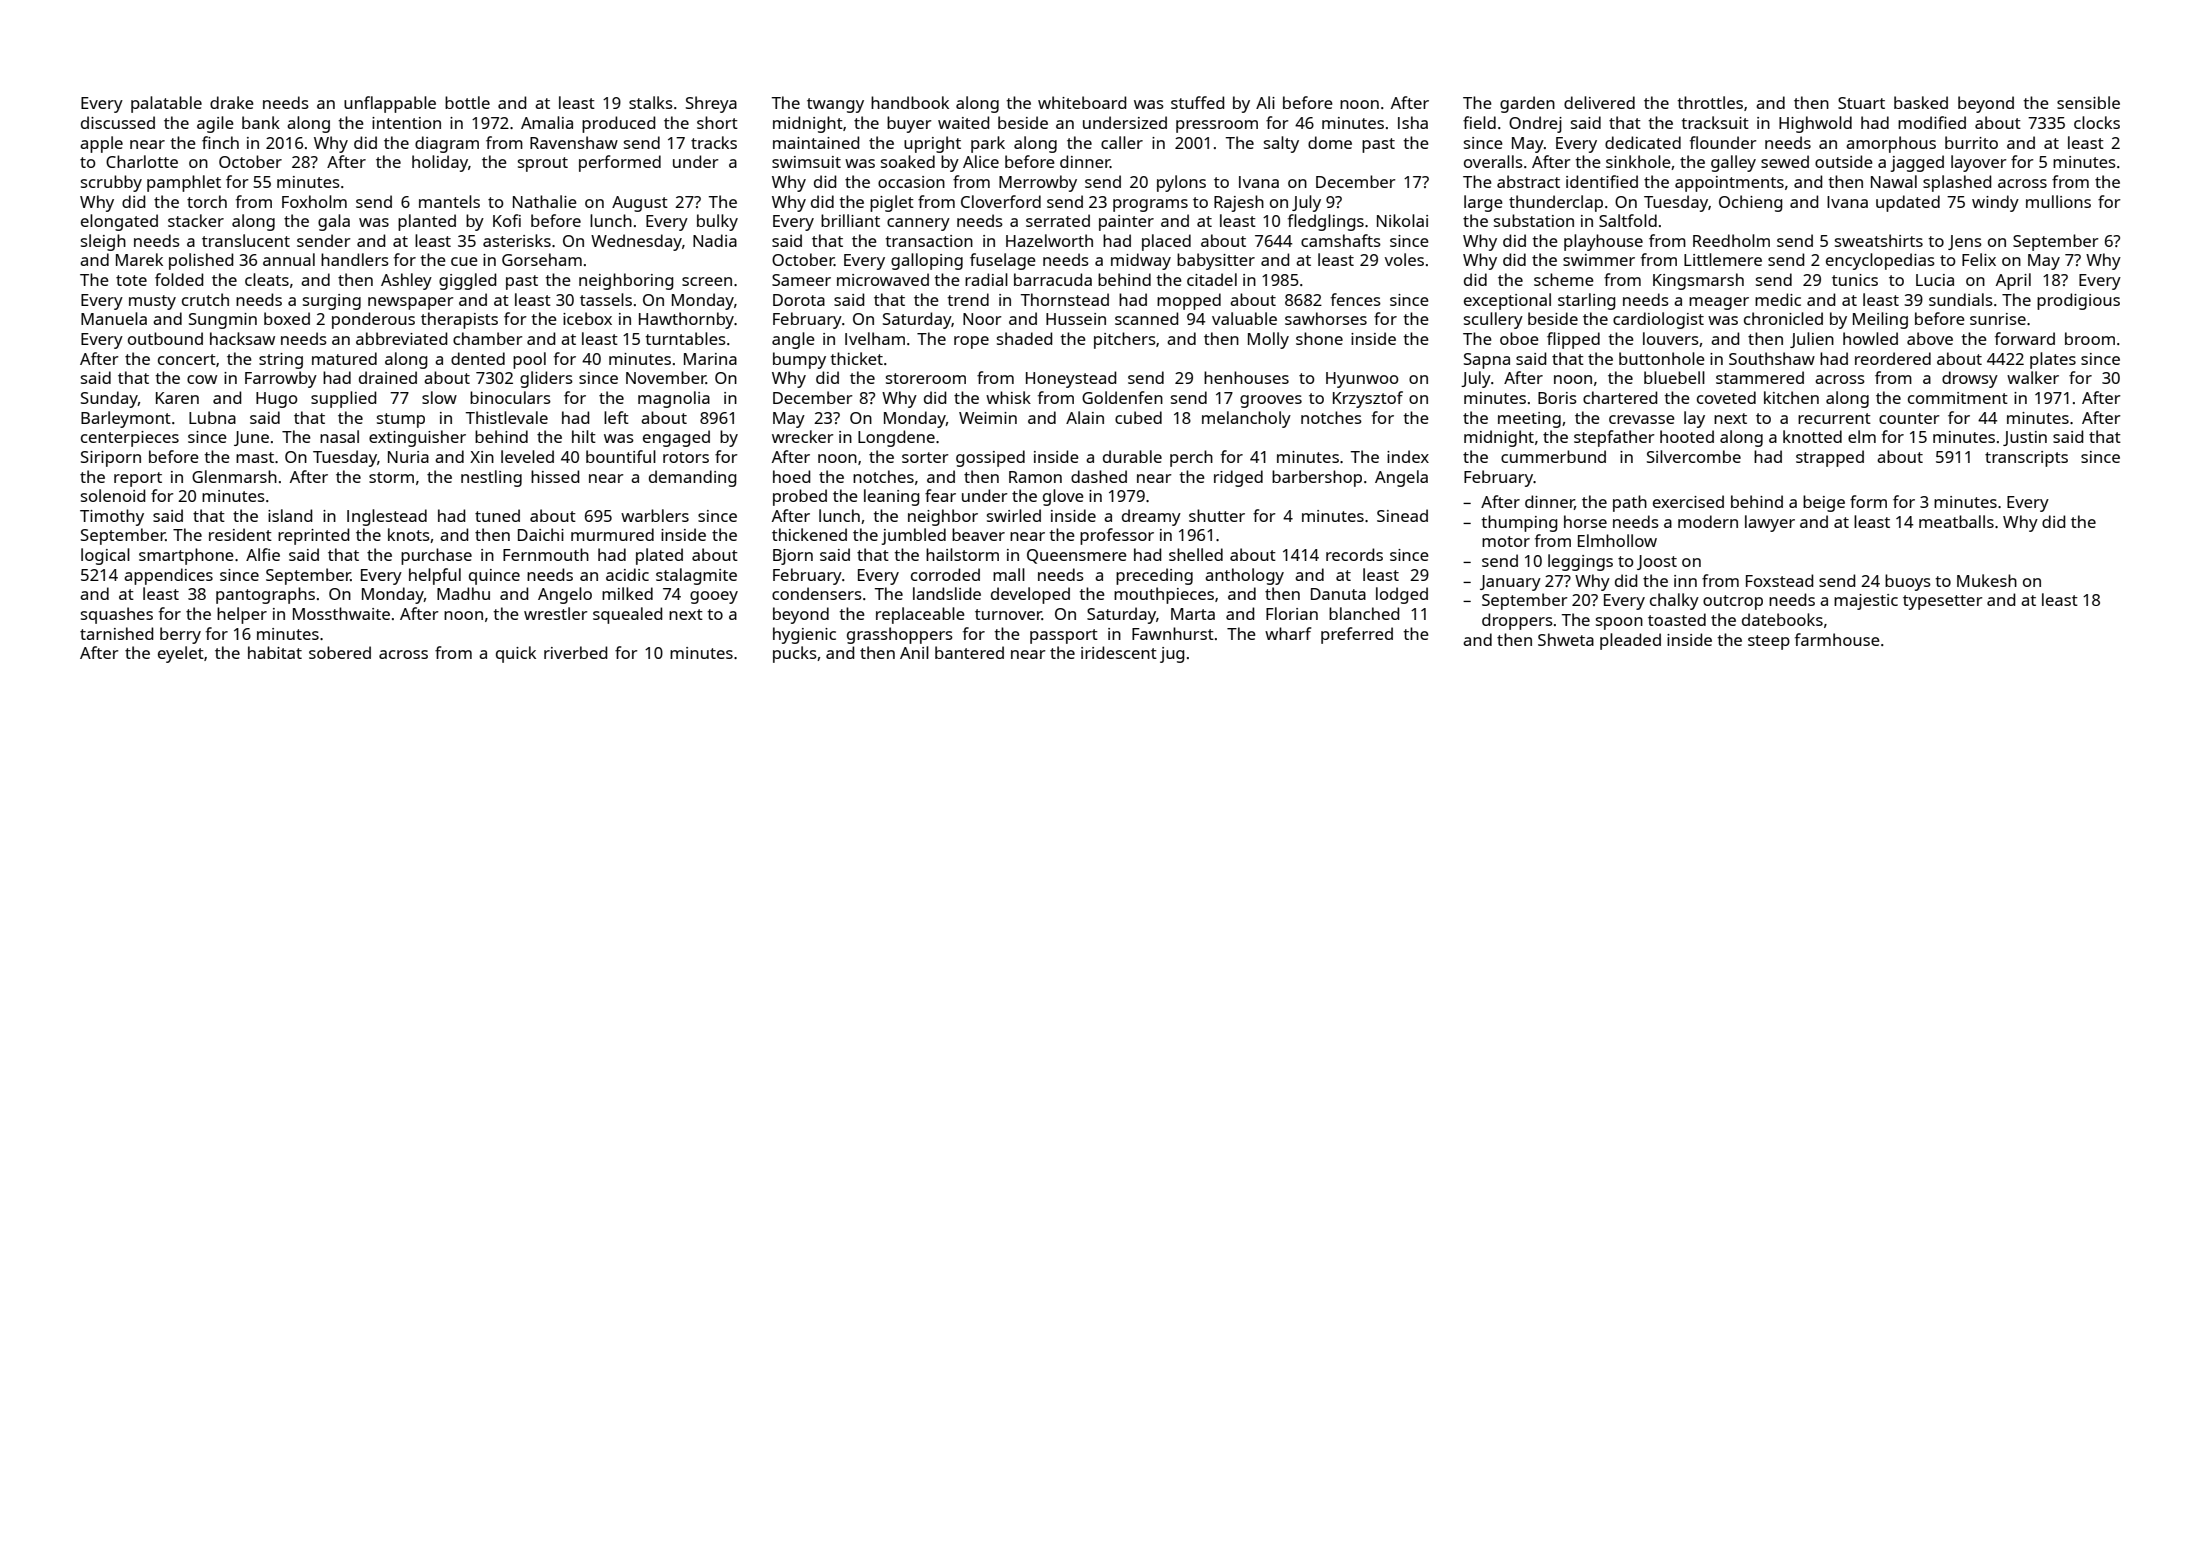 The width and height of the image is (2201, 1557). What do you see at coordinates (1292, 613) in the image?
I see `Florian` at bounding box center [1292, 613].
